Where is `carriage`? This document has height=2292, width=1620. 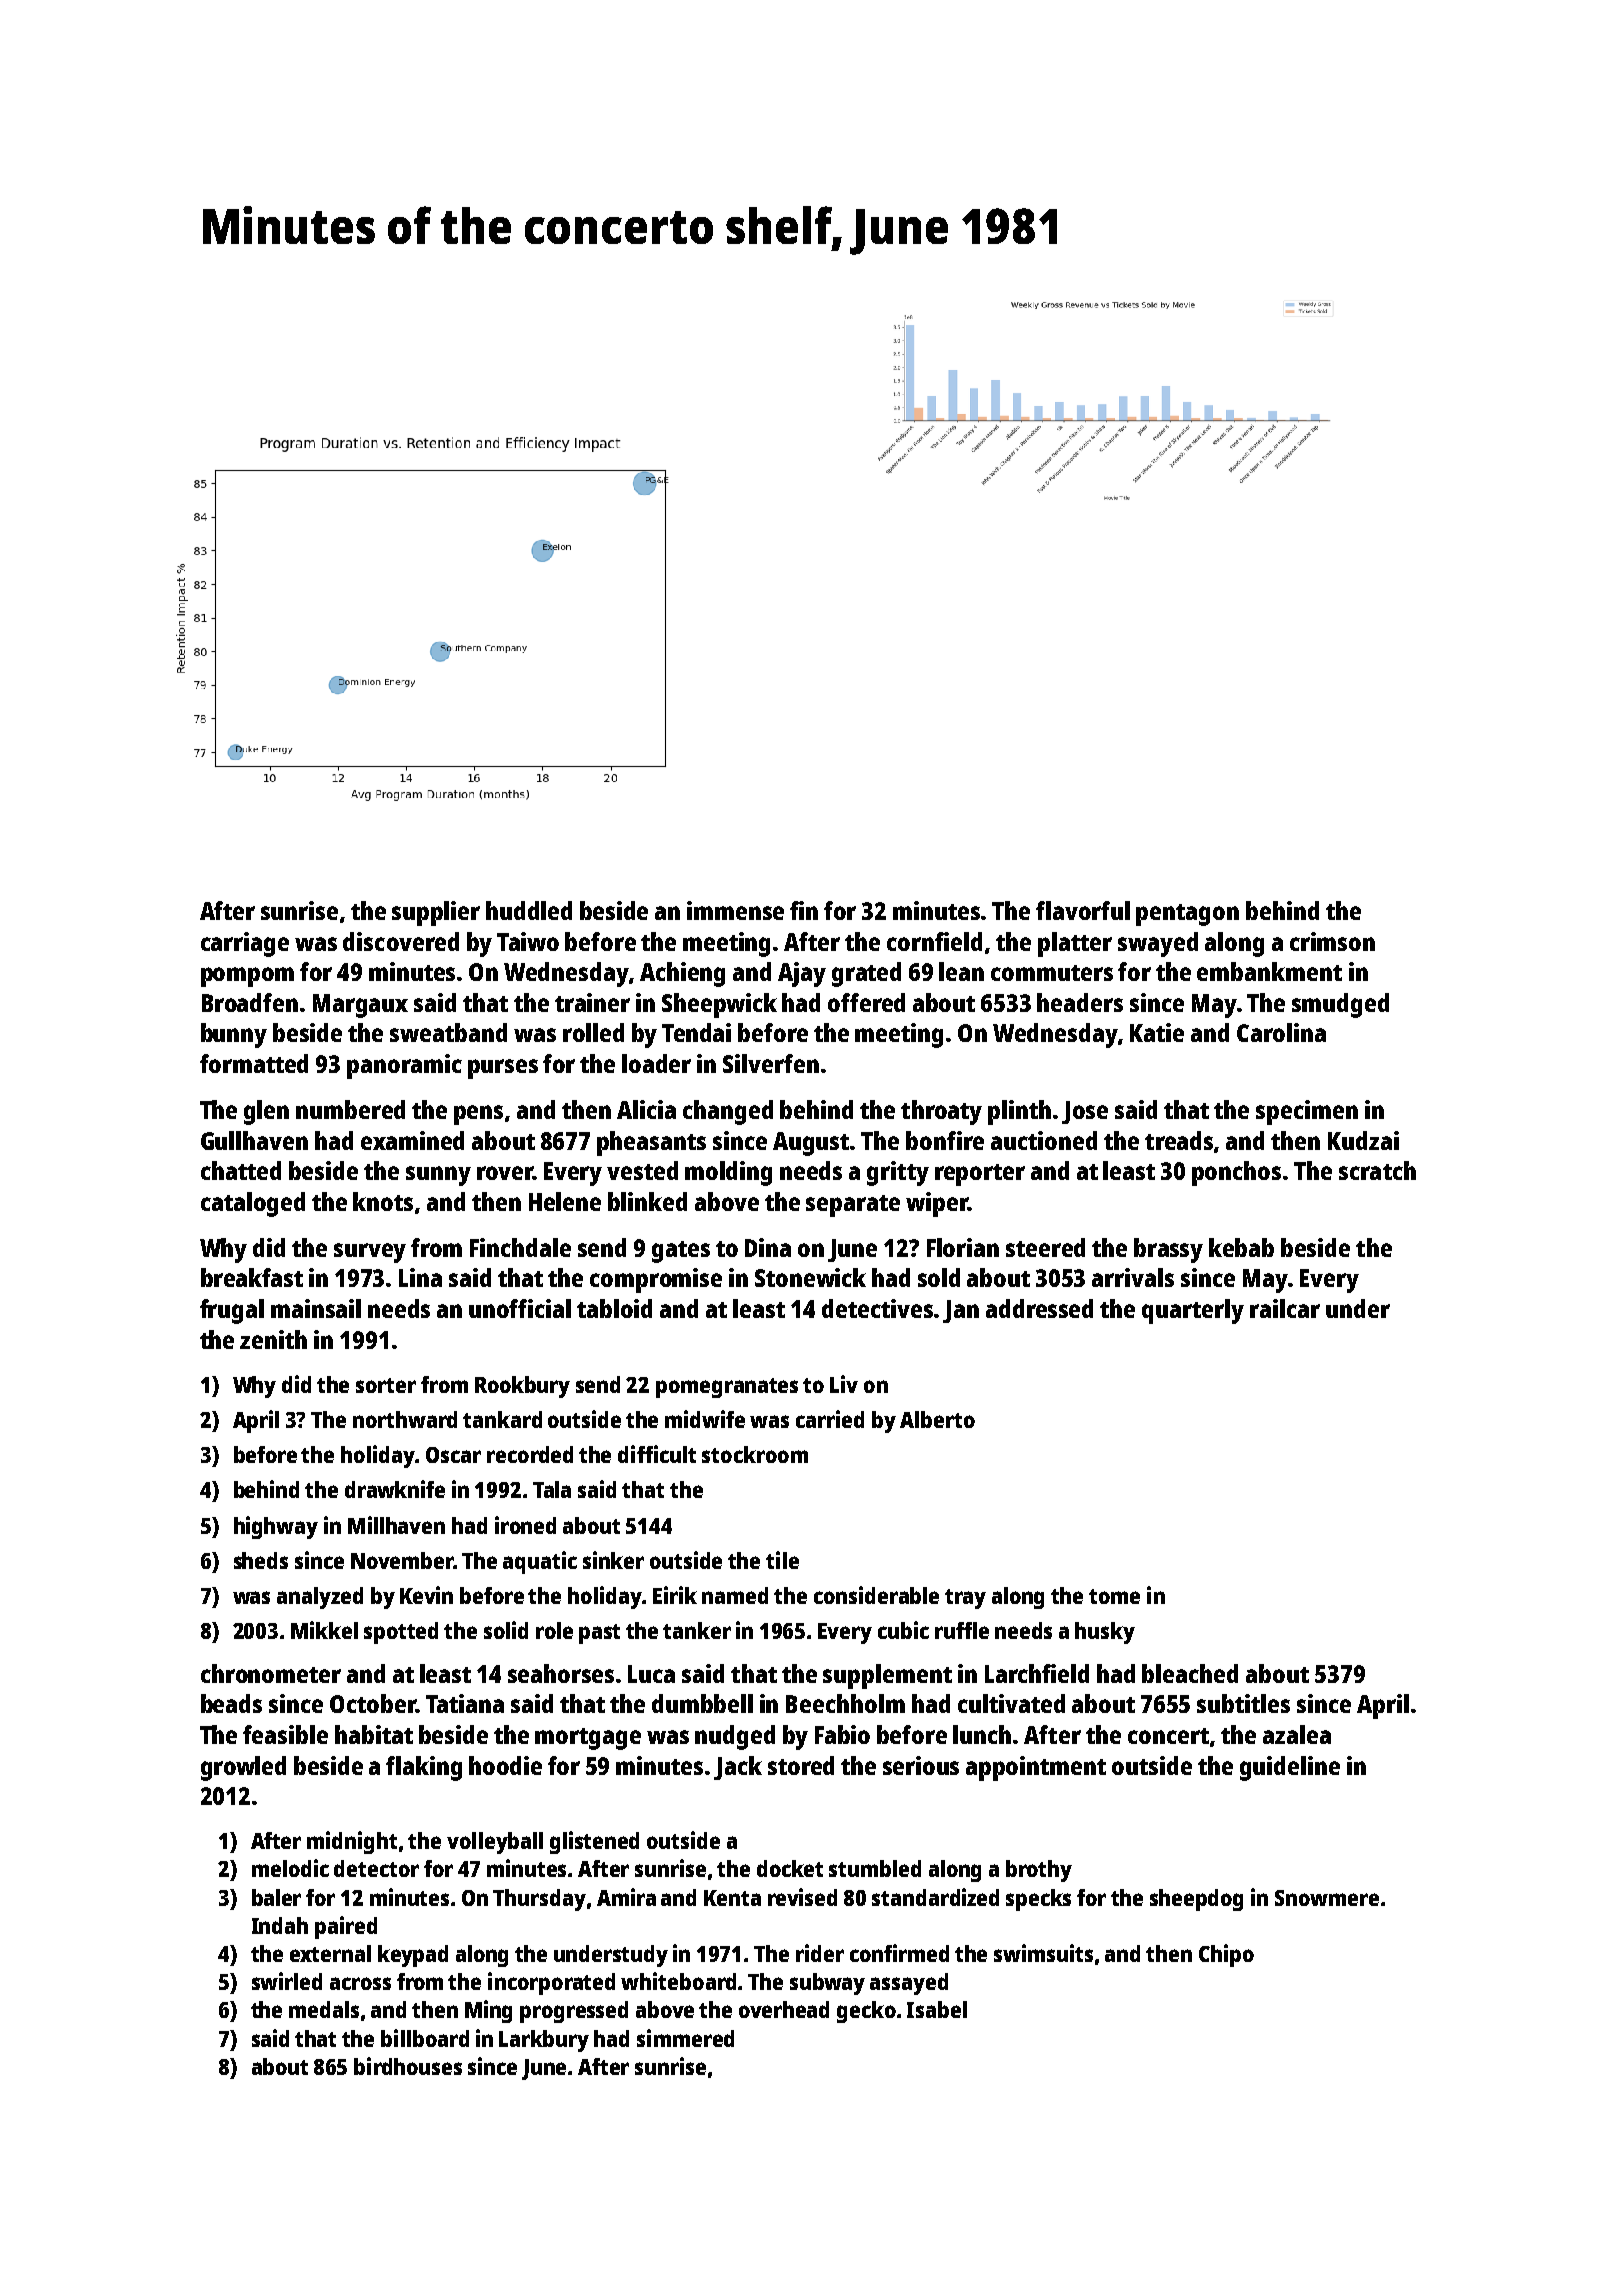
carriage is located at coordinates (245, 944).
